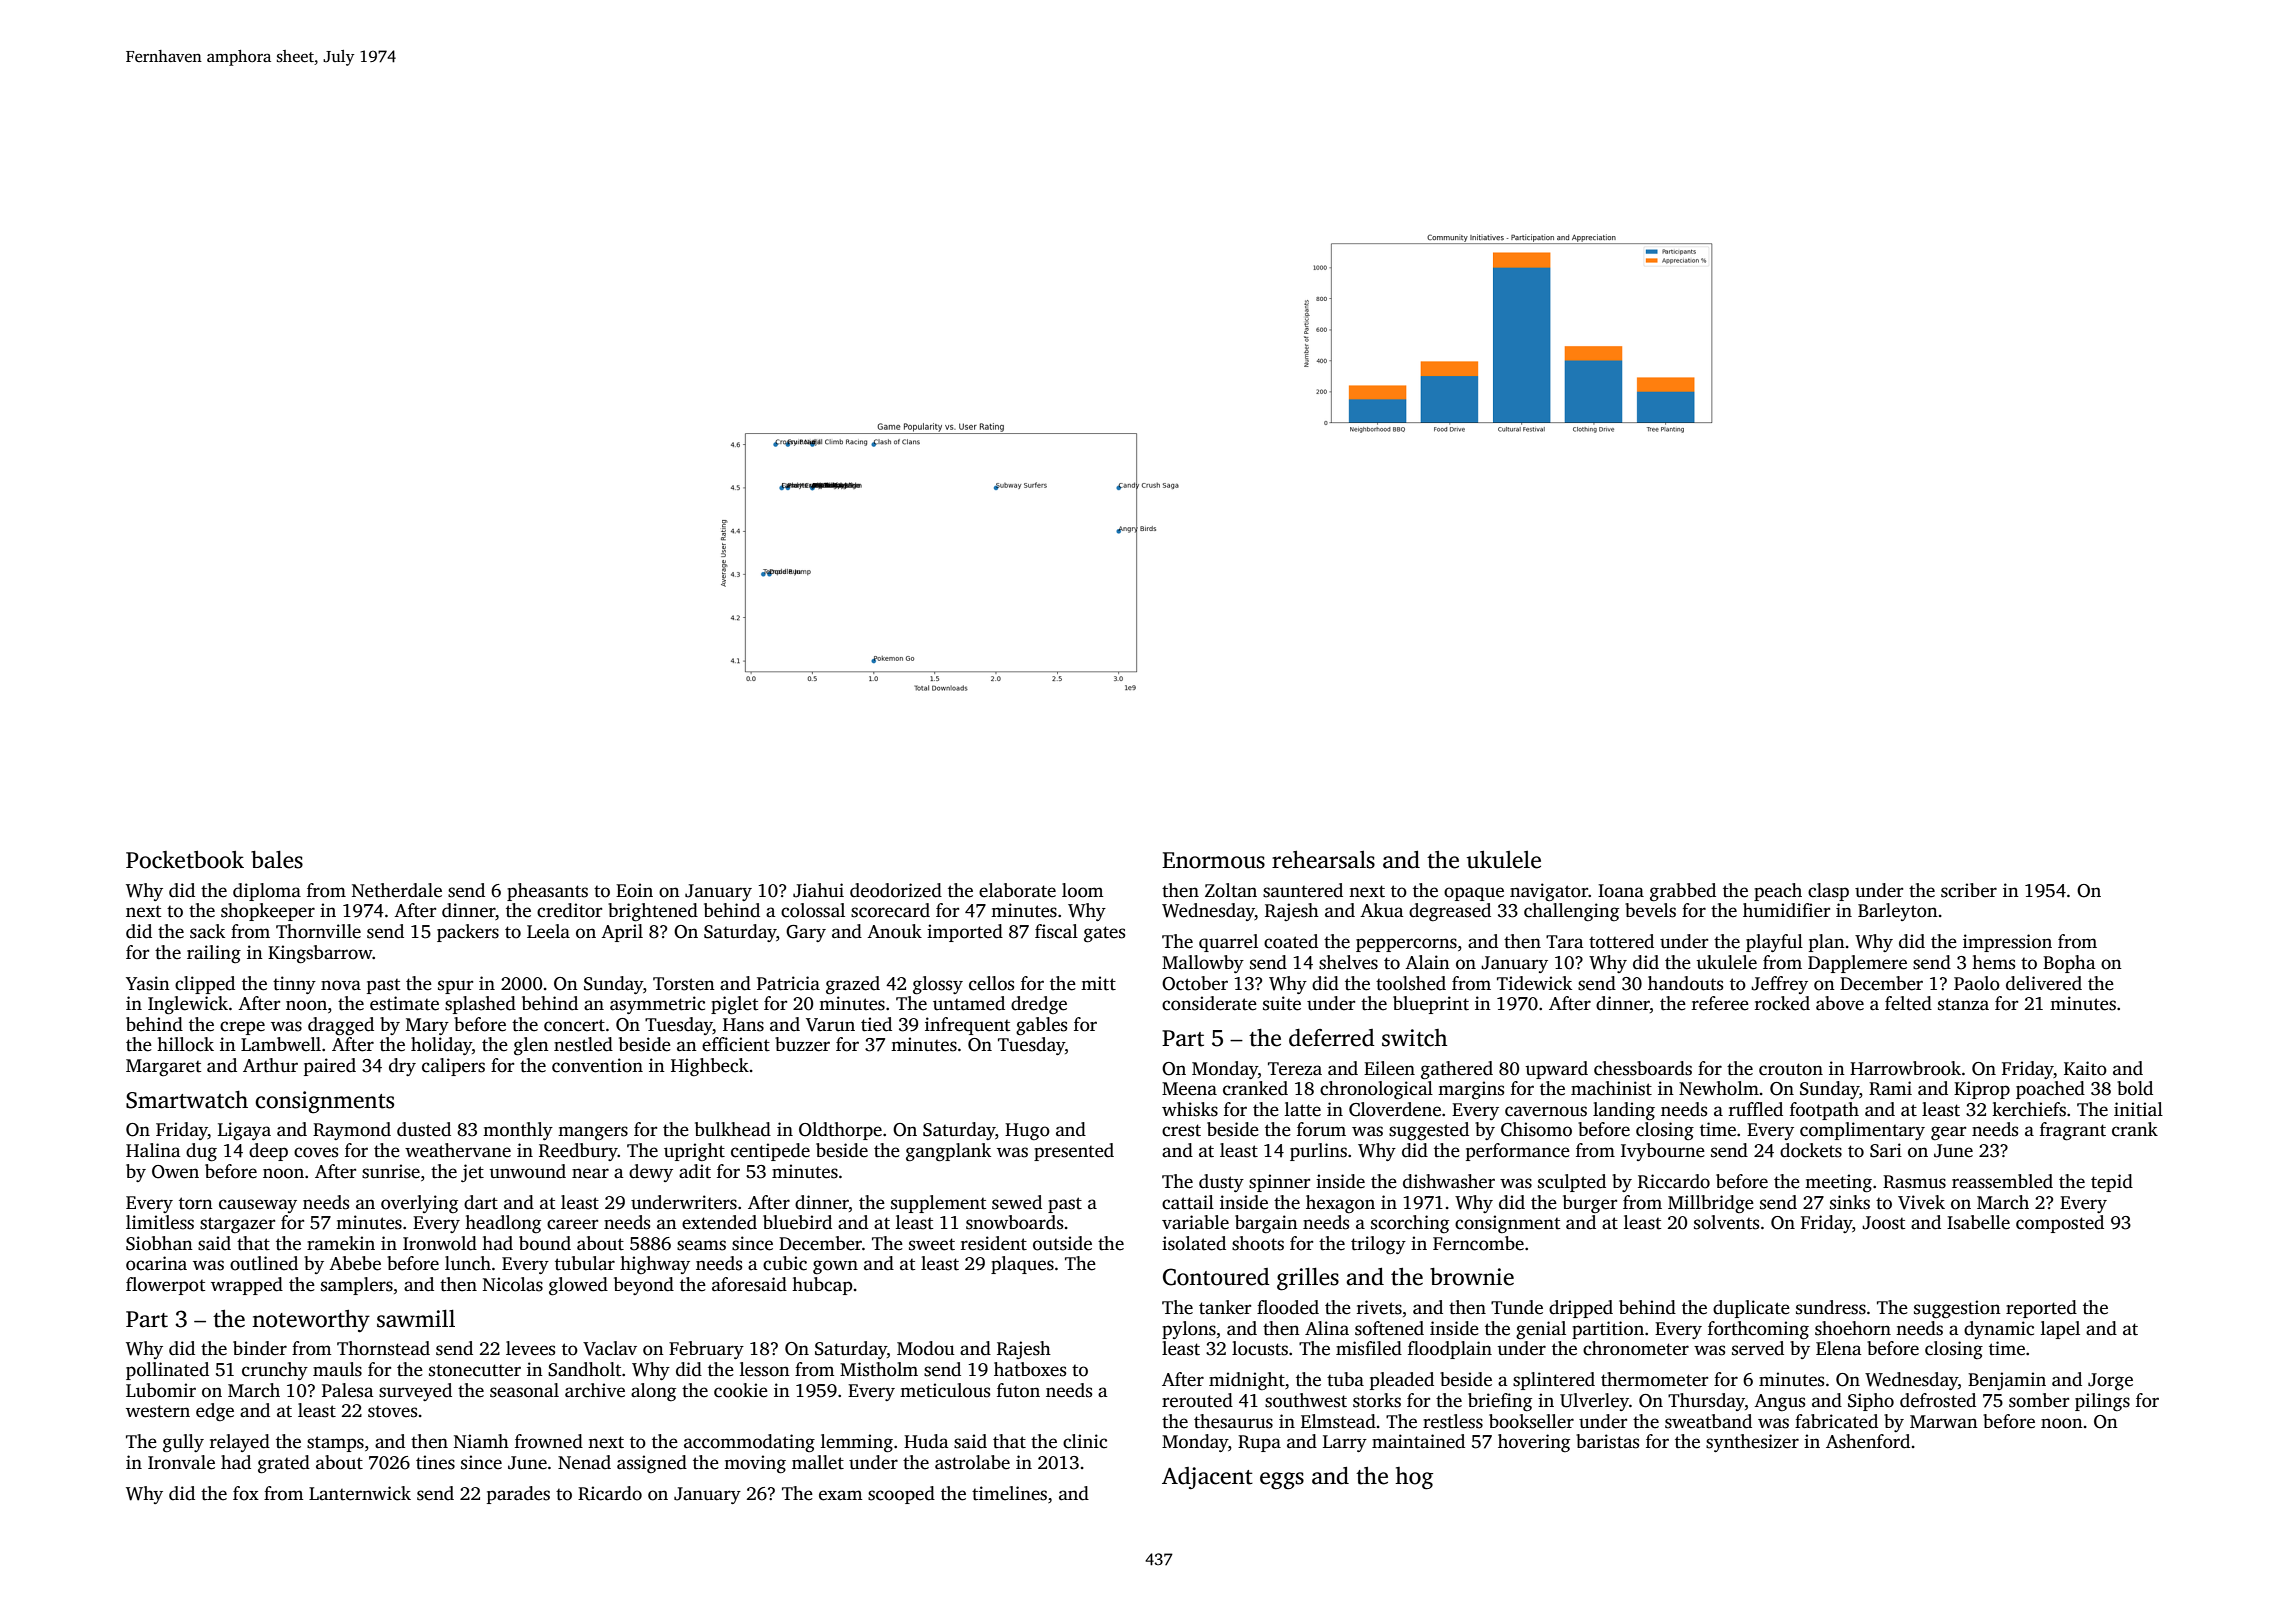  Describe the element at coordinates (518, 1131) in the screenshot. I see `monthly` at that location.
